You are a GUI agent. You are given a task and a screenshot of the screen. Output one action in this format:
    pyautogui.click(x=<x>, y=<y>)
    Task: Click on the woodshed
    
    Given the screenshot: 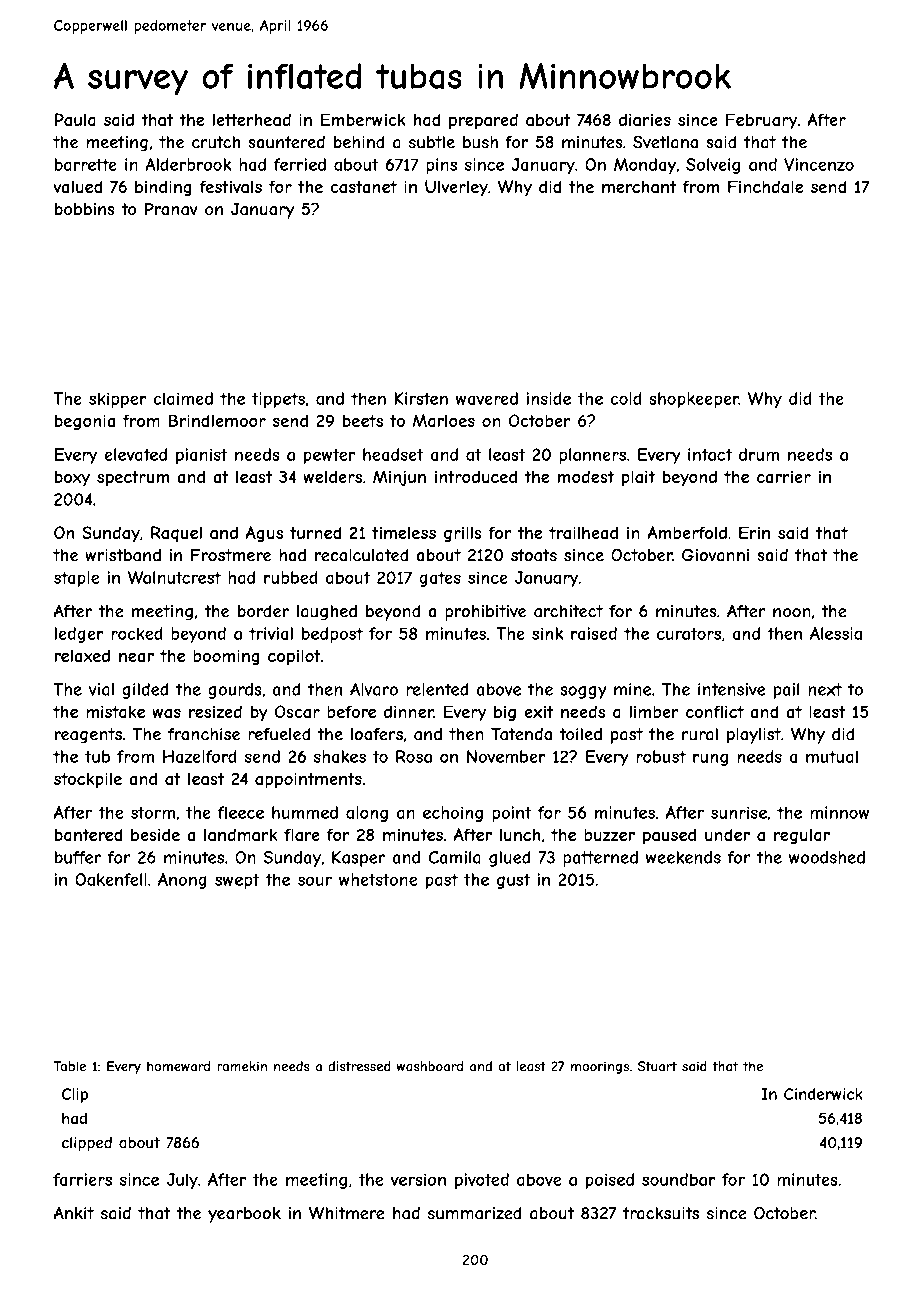 What is the action you would take?
    pyautogui.click(x=827, y=857)
